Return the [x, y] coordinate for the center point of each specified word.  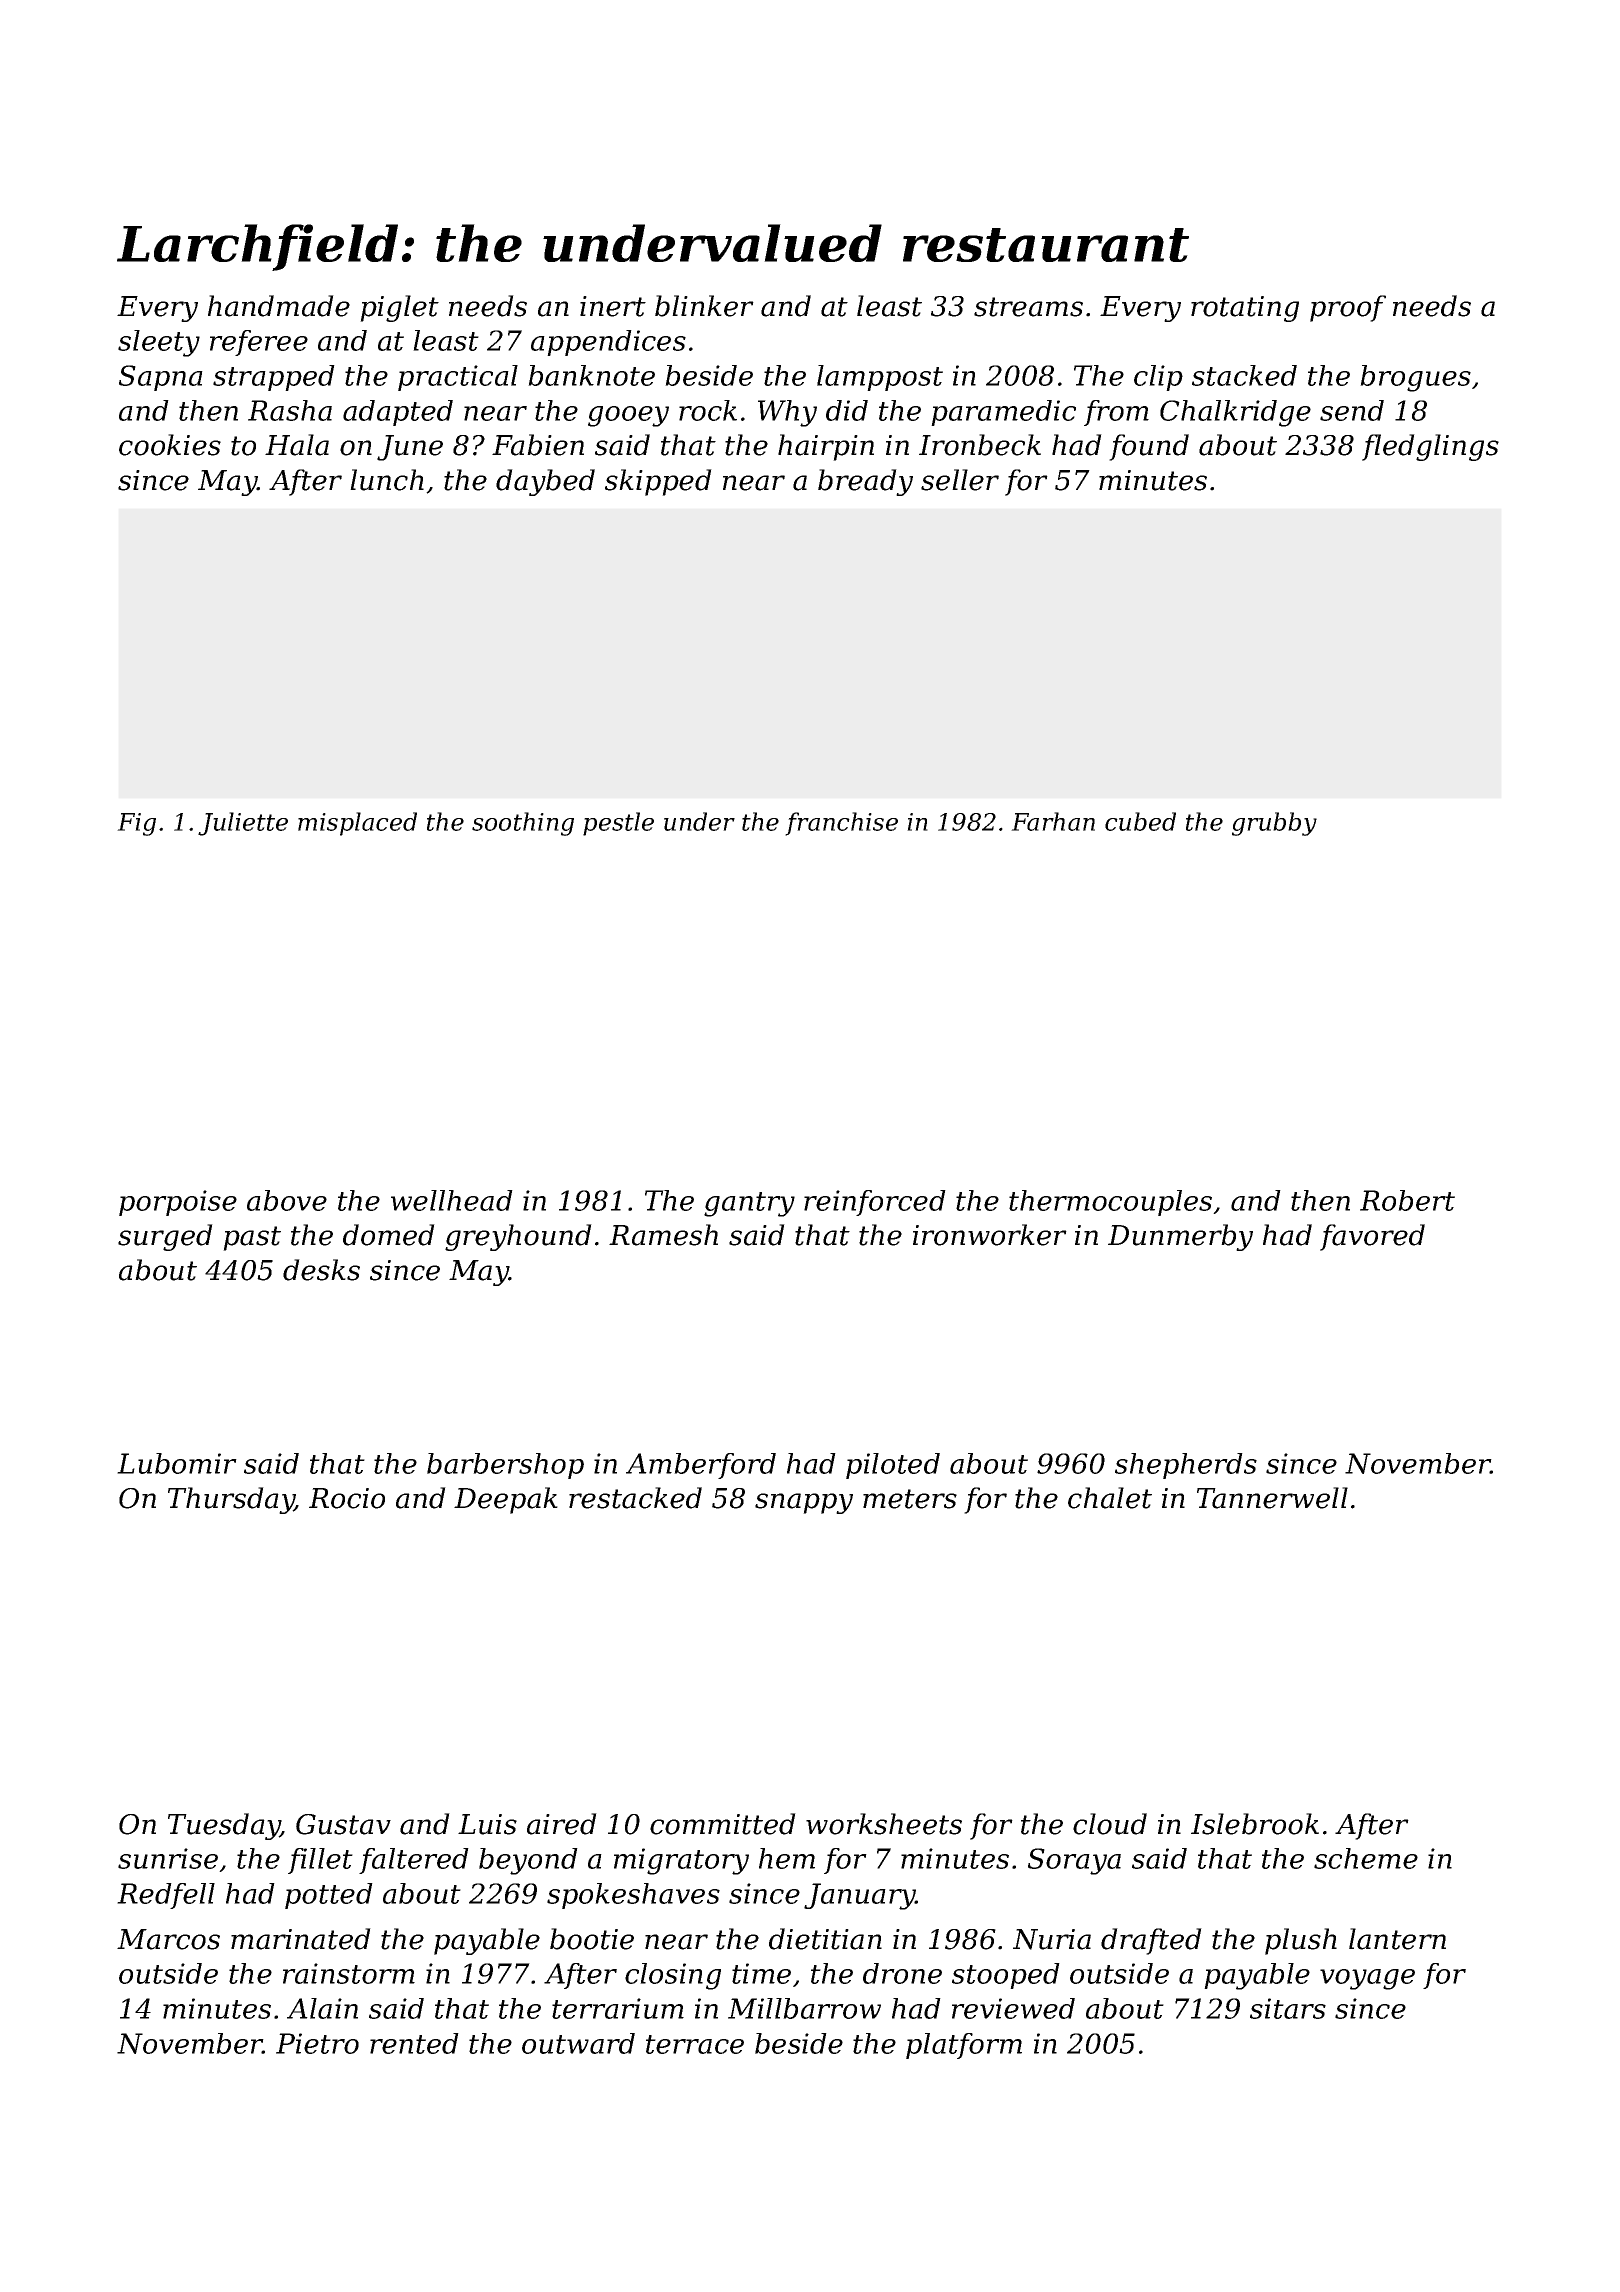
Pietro [317, 2043]
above [287, 1200]
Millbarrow [804, 2008]
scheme [1366, 1858]
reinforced [875, 1203]
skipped [658, 482]
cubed [1140, 821]
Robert [1407, 1200]
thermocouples [1110, 1203]
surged [165, 1237]
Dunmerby [1180, 1237]
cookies [170, 445]
